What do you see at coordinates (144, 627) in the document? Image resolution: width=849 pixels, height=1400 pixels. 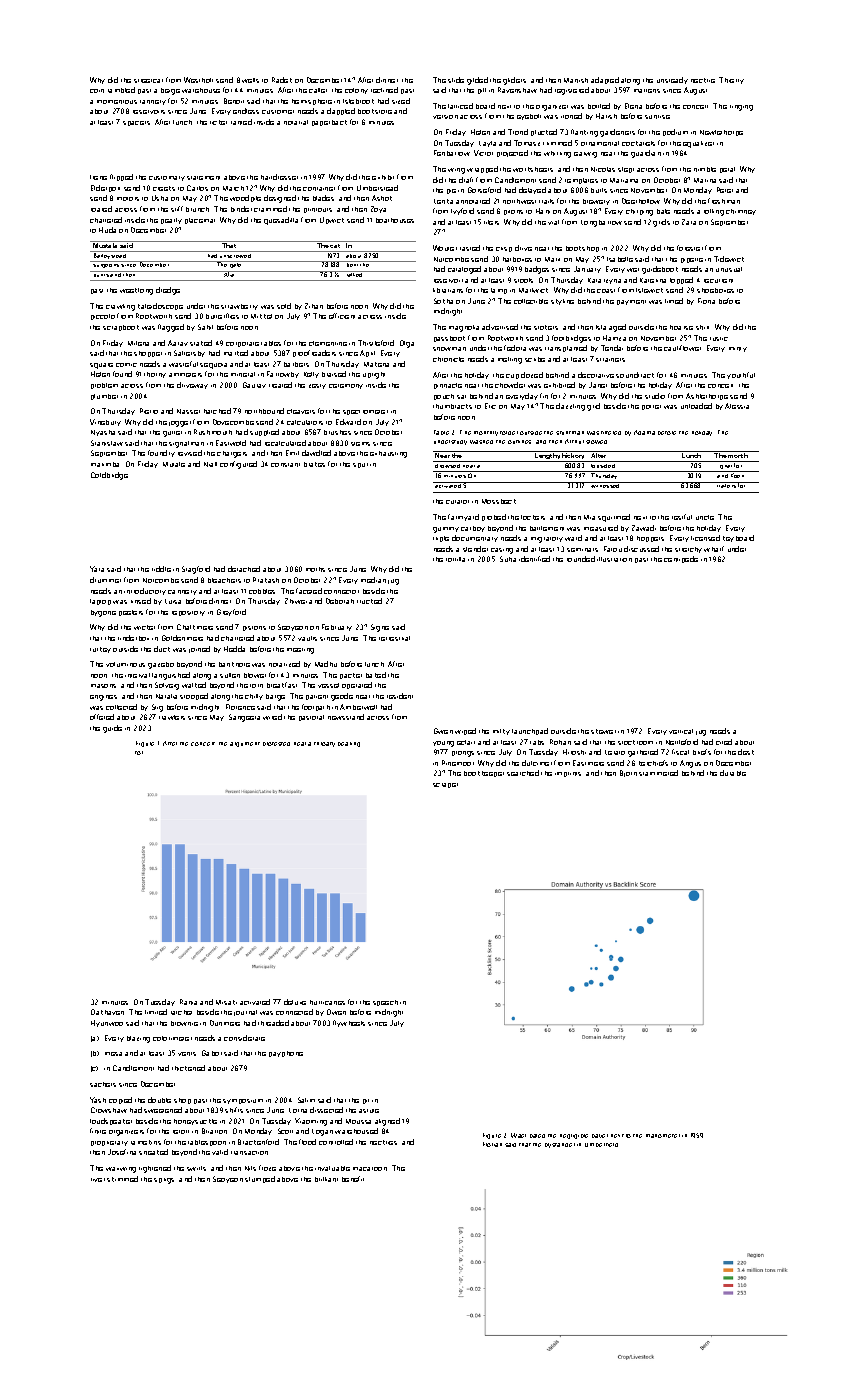 I see `wicket` at bounding box center [144, 627].
